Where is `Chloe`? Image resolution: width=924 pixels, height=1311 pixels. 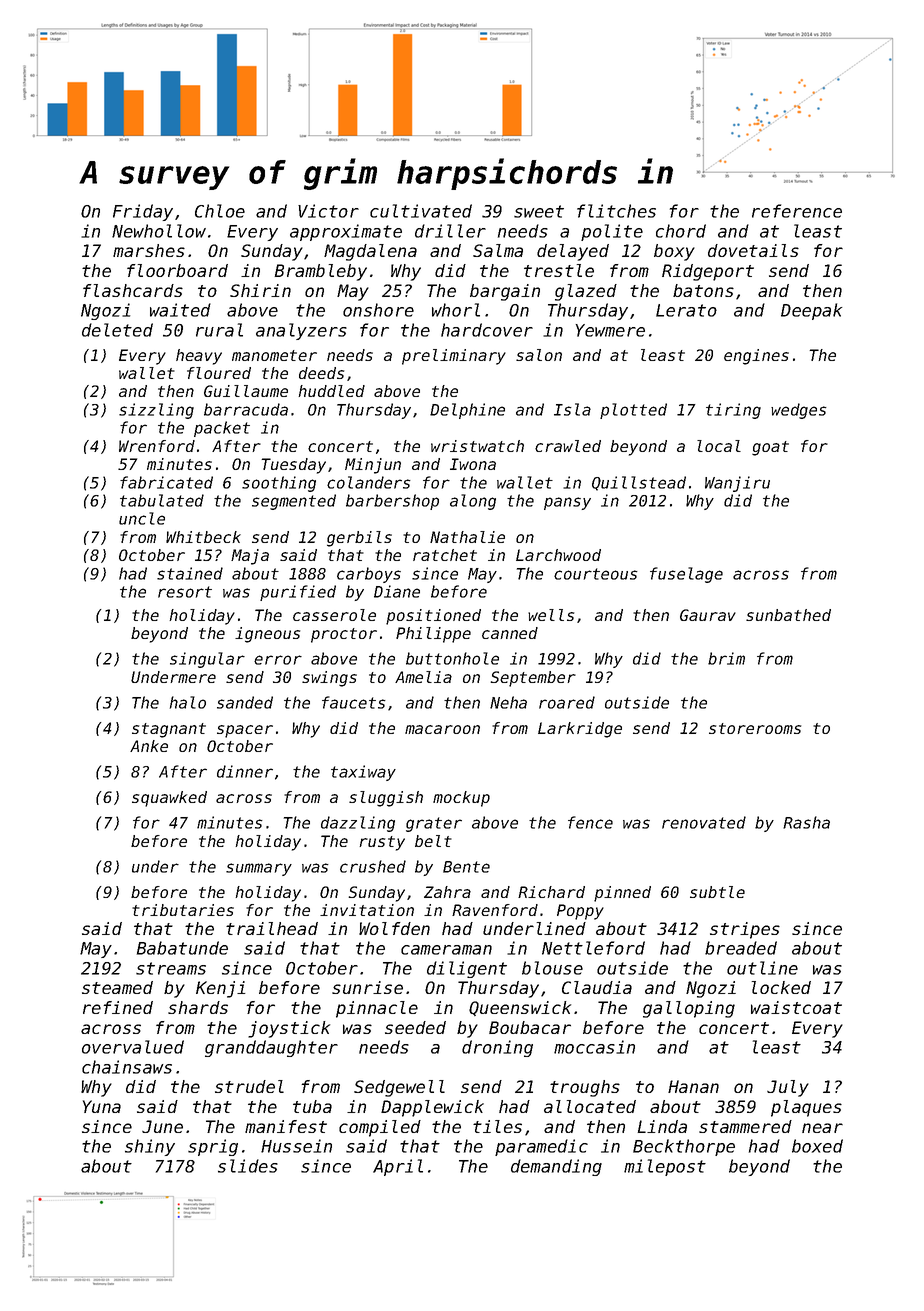
Chloe is located at coordinates (220, 211).
